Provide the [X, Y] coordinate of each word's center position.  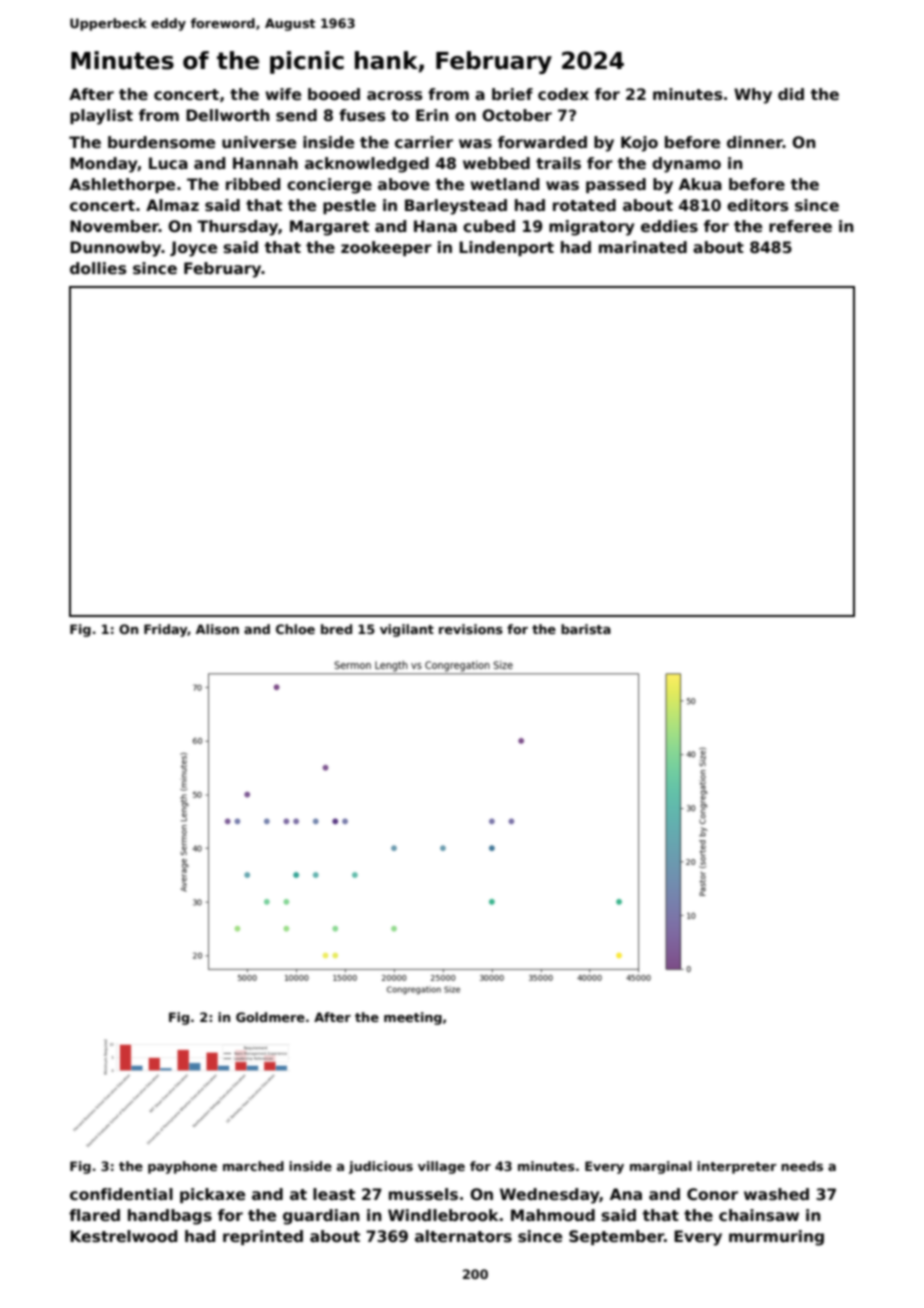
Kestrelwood [123, 1236]
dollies [98, 268]
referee [800, 226]
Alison [217, 629]
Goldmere [270, 1017]
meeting [413, 1018]
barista [586, 629]
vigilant [407, 630]
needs [802, 1166]
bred [336, 629]
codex [563, 94]
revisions [471, 629]
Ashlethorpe [122, 185]
